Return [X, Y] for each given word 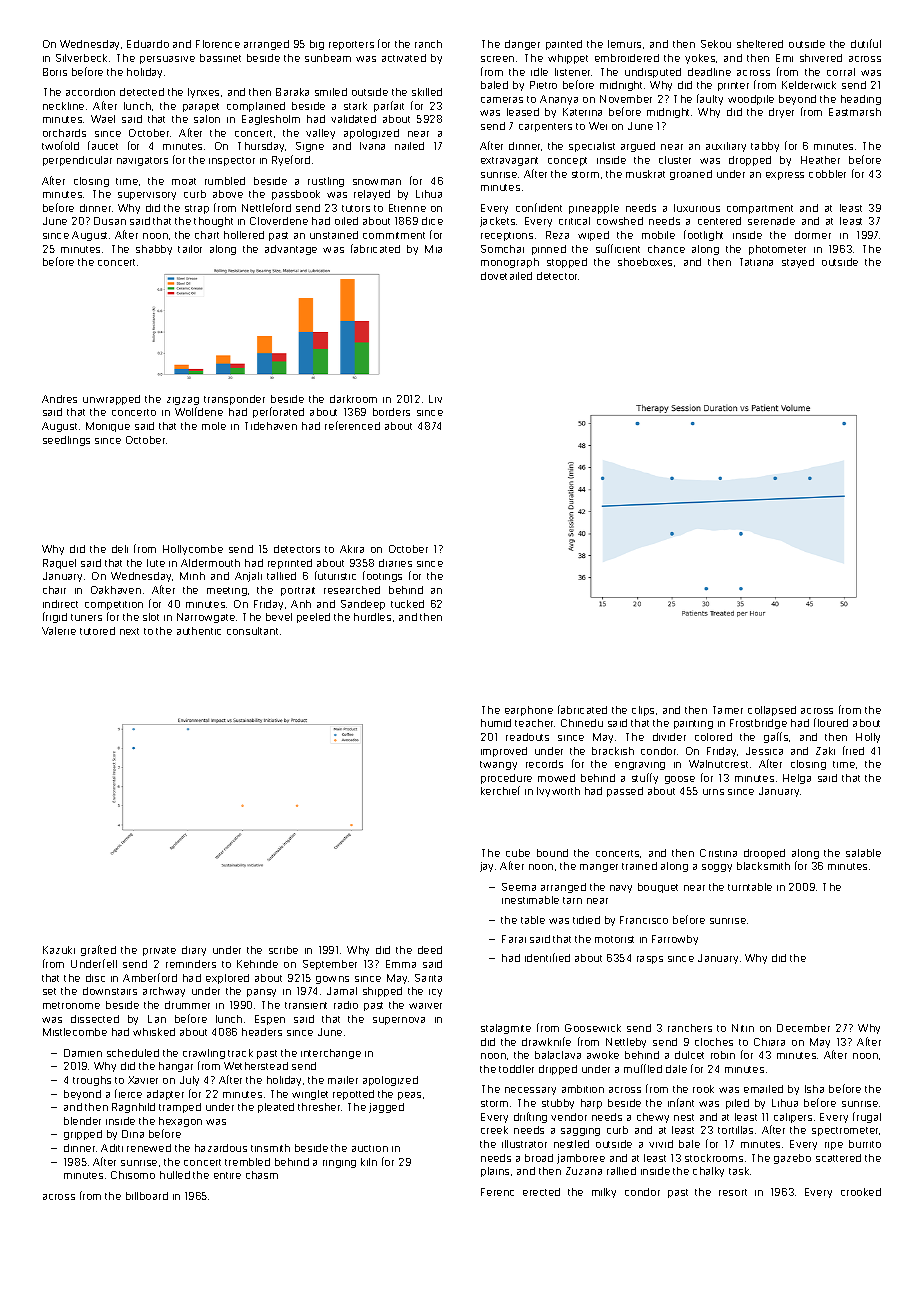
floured [831, 722]
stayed [798, 263]
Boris [55, 72]
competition [114, 605]
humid [496, 723]
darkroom [353, 399]
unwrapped [111, 400]
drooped [764, 854]
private [159, 951]
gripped [83, 1135]
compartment [760, 209]
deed [430, 950]
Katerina [582, 112]
